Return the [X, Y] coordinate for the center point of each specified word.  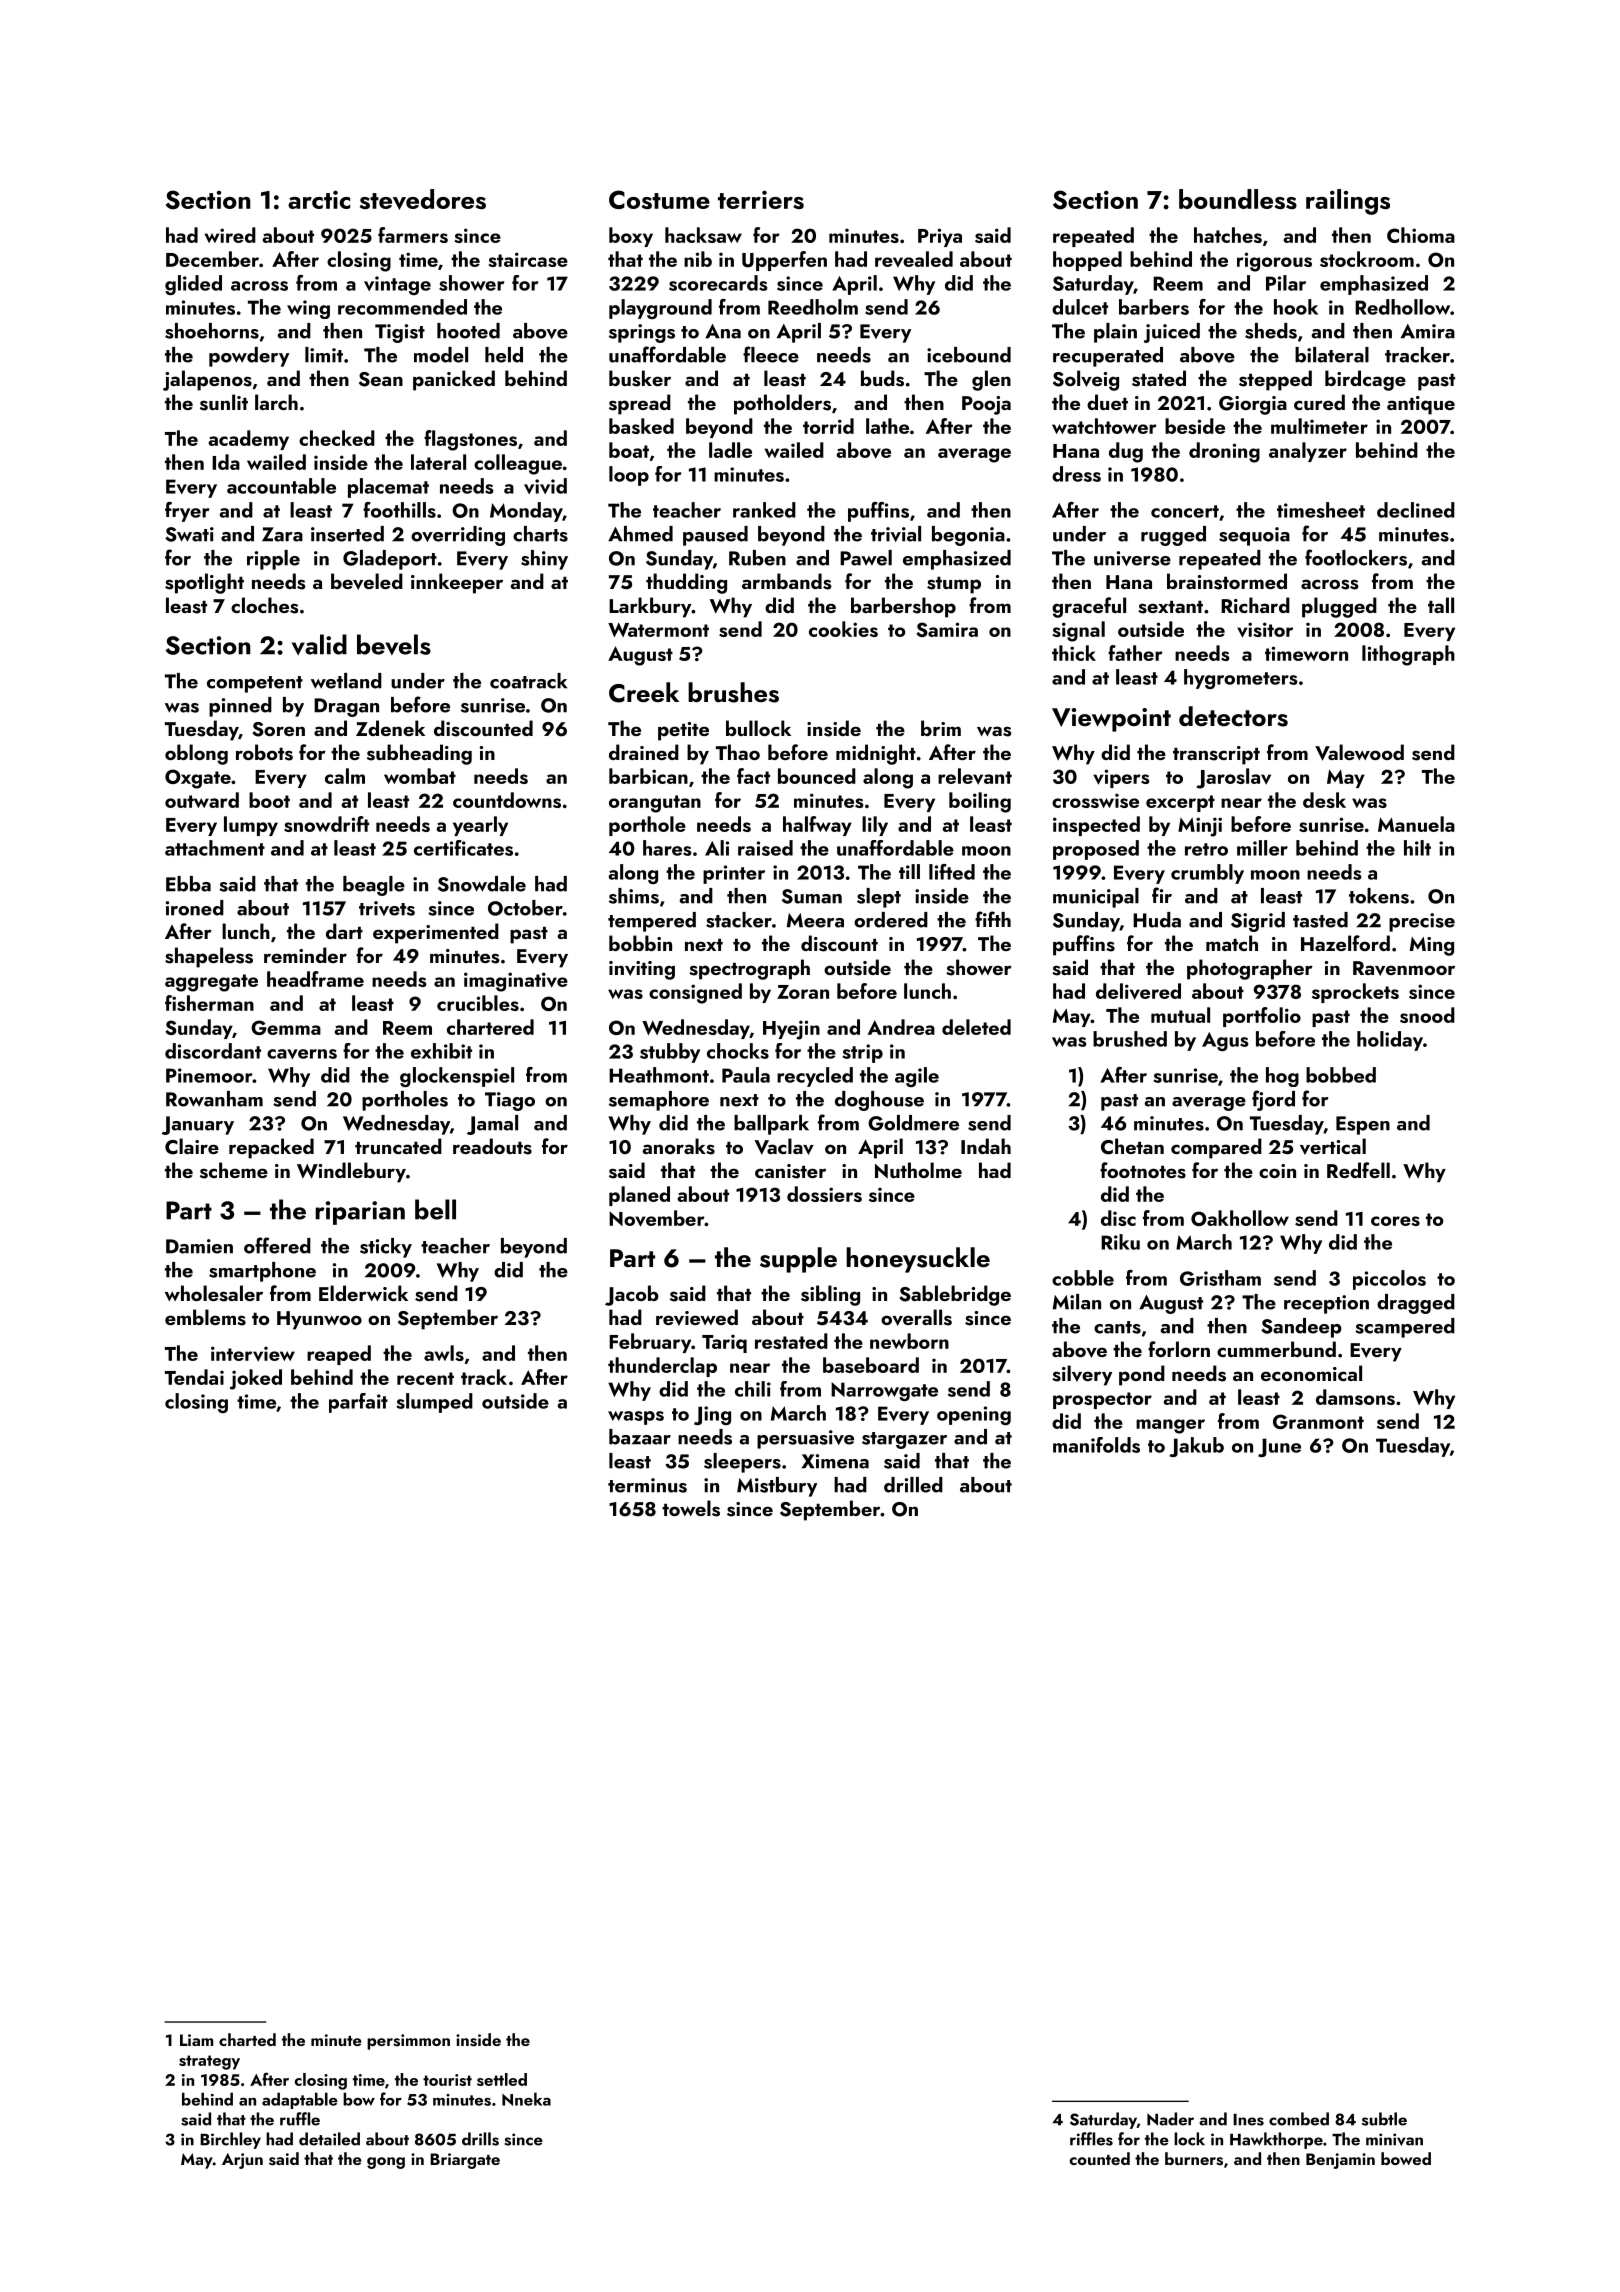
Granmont [1318, 1421]
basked [641, 426]
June [1279, 1447]
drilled [913, 1485]
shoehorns [212, 331]
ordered [891, 920]
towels [691, 1508]
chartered [490, 1027]
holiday [1390, 1041]
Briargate [465, 2161]
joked [256, 1379]
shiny [544, 560]
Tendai [194, 1377]
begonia [968, 536]
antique [1421, 405]
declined [1416, 510]
